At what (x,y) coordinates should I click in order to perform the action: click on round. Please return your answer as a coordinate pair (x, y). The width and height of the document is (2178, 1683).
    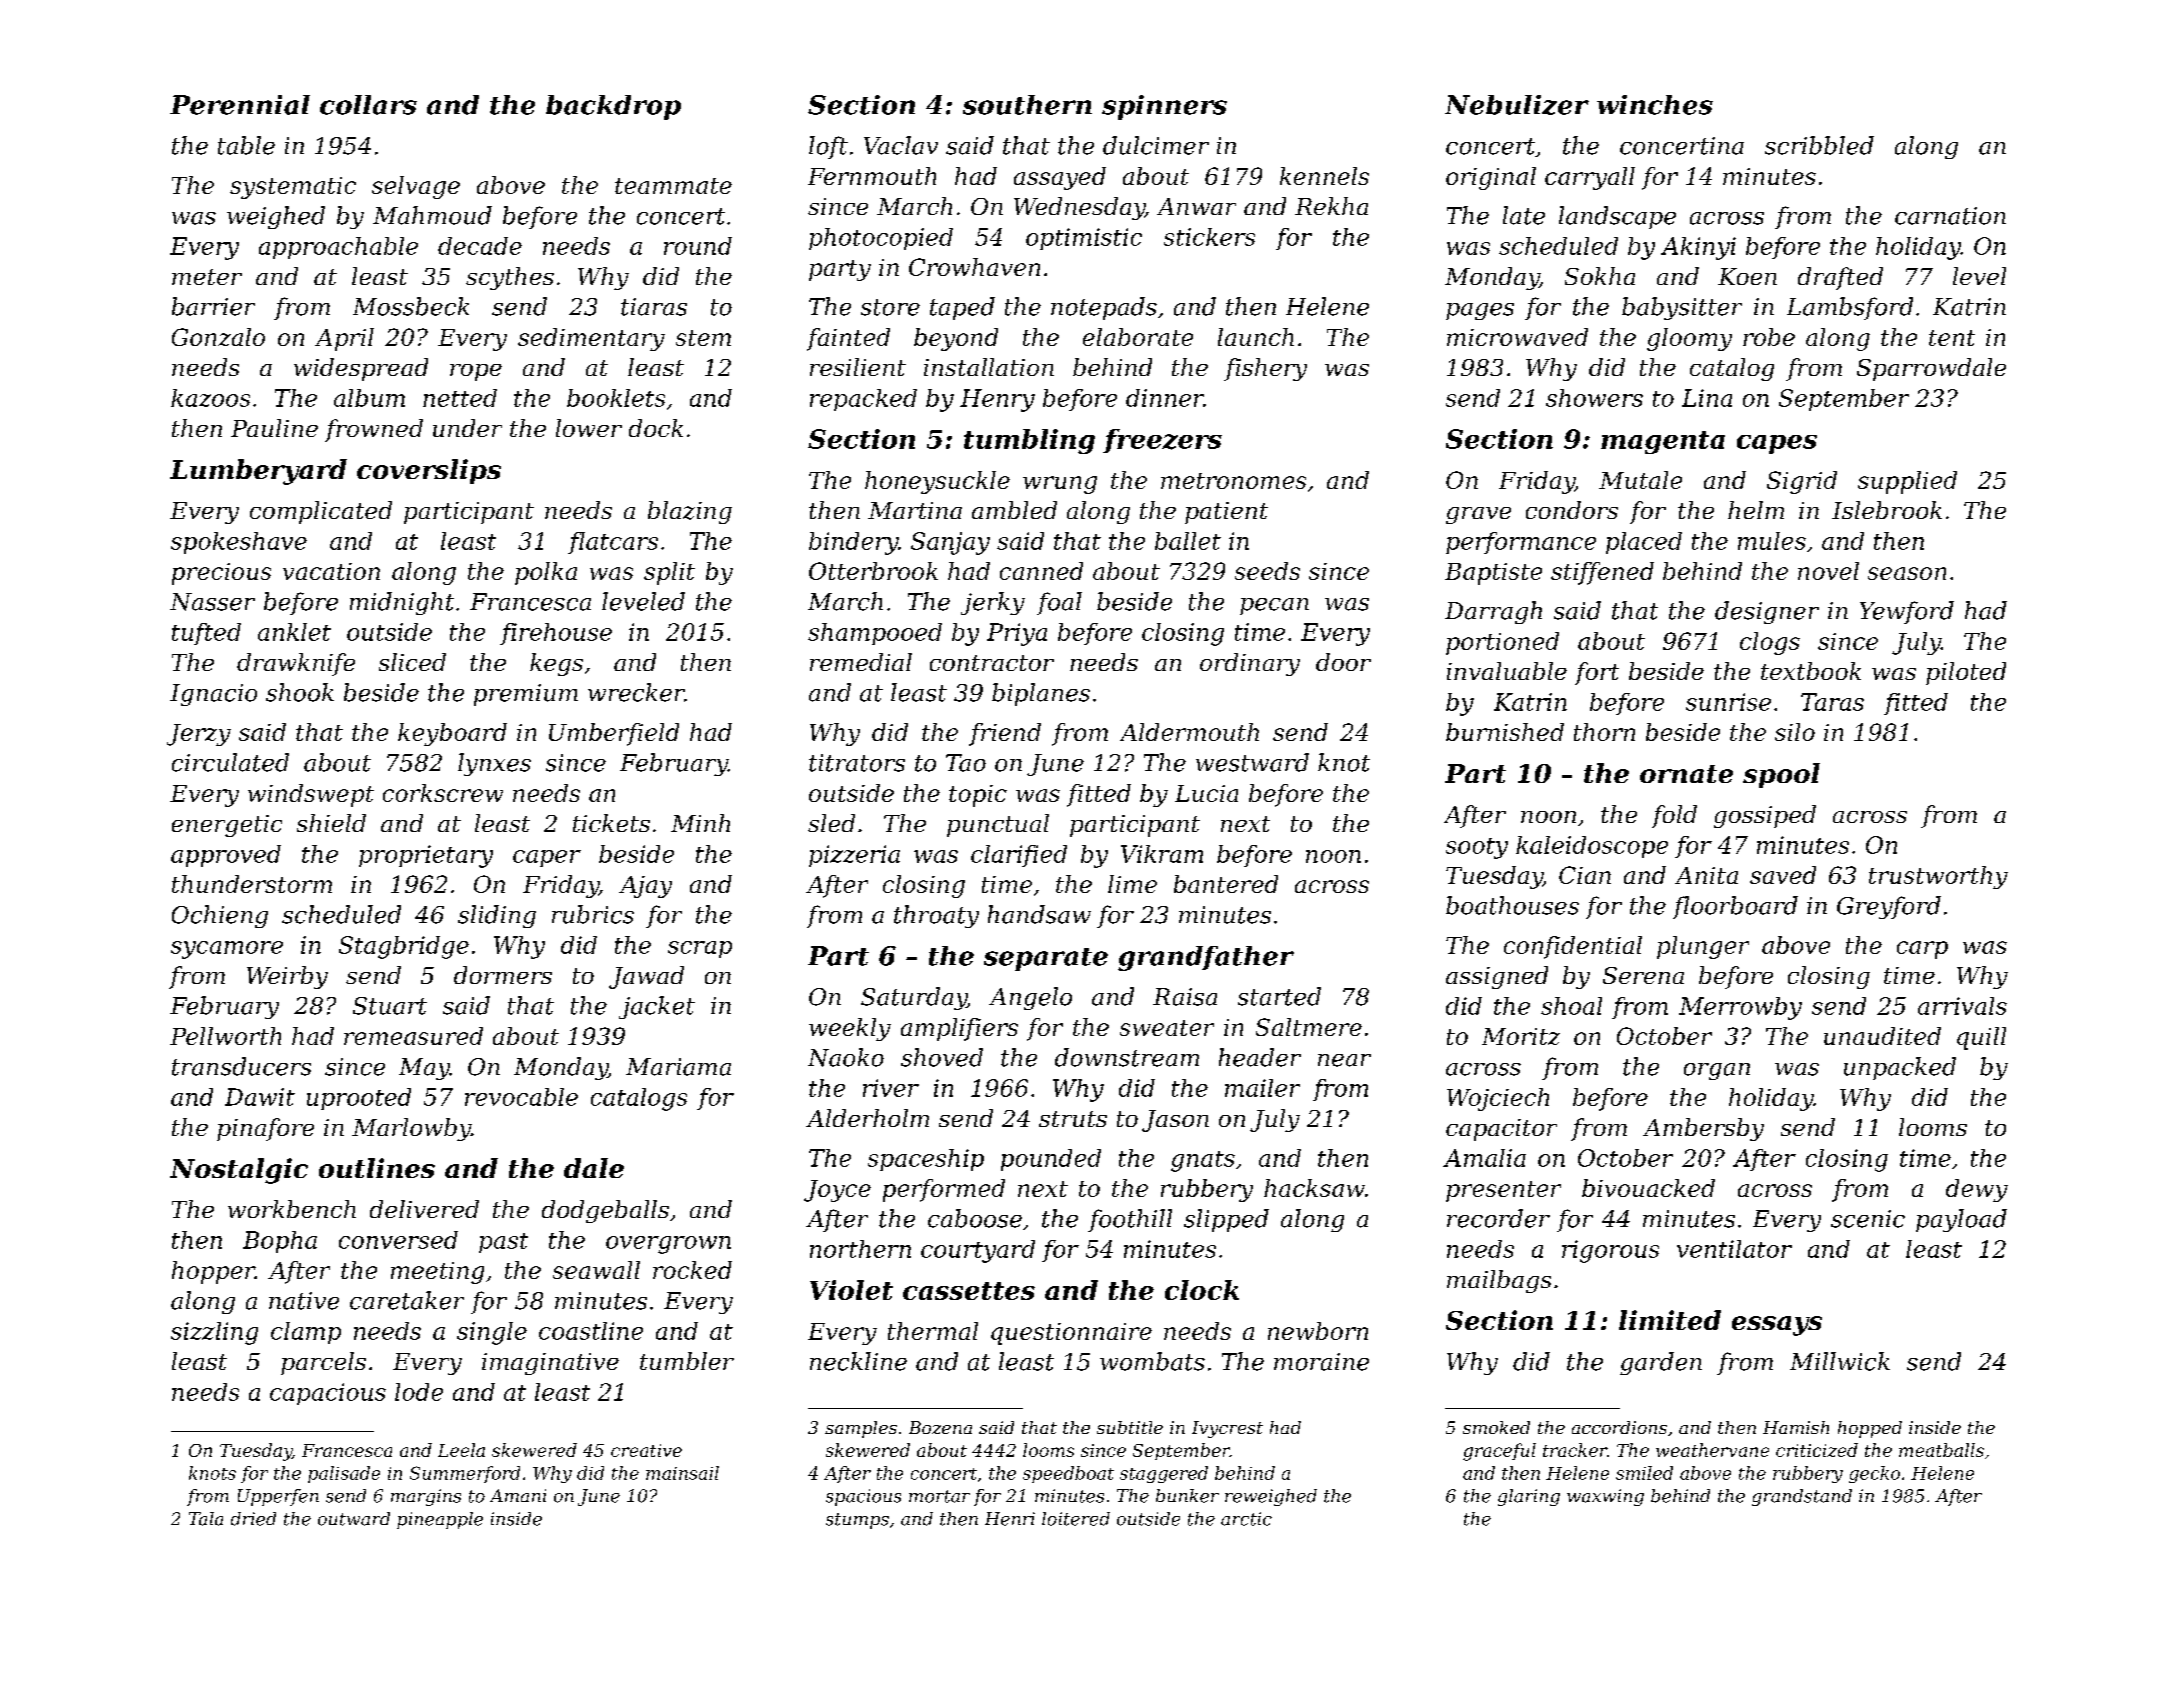
    Looking at the image, I should click on (698, 246).
